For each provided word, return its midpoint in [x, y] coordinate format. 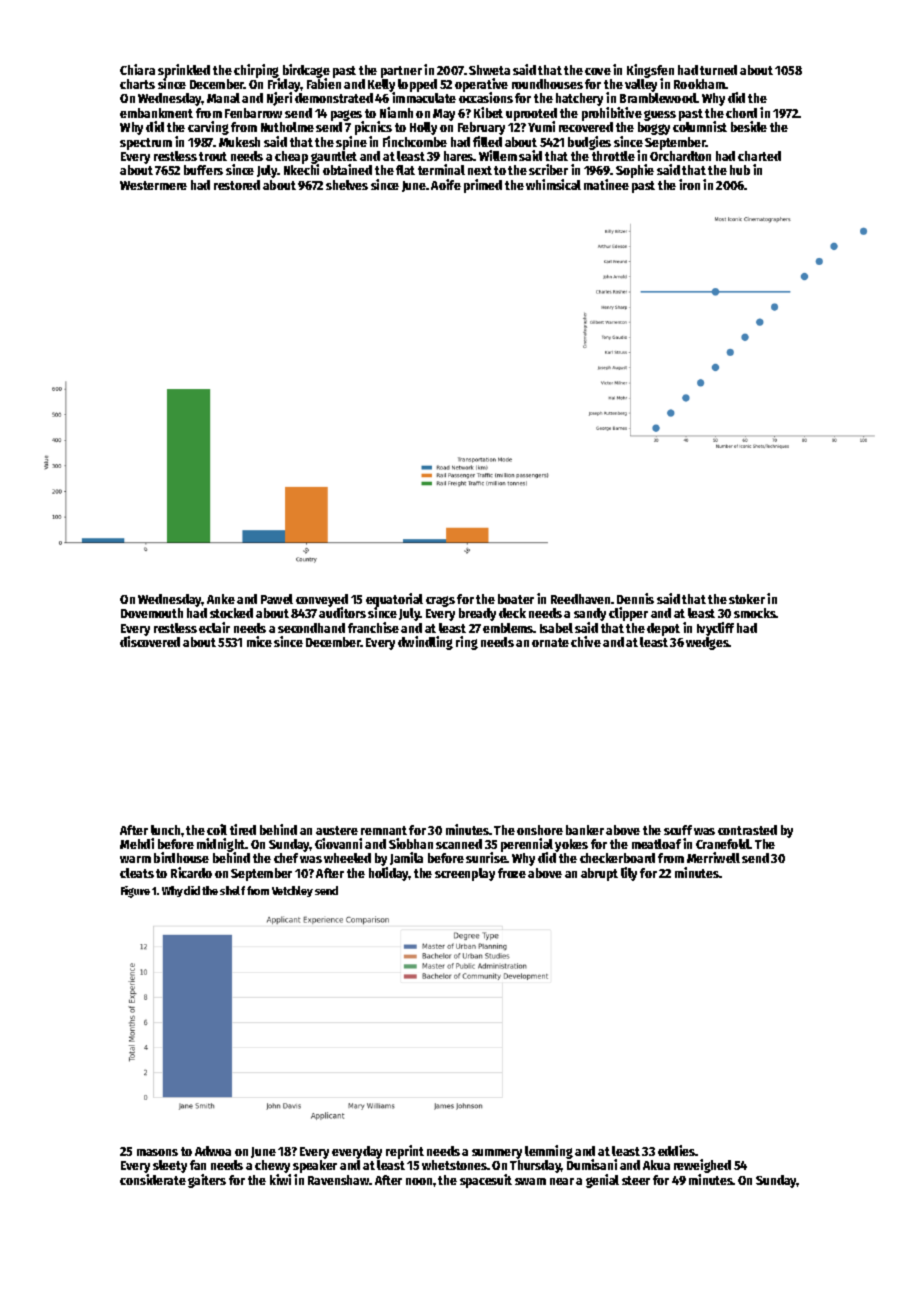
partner [401, 72]
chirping [256, 71]
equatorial [394, 600]
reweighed [702, 1166]
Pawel [277, 599]
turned [718, 70]
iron [689, 184]
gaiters [207, 1181]
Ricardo [191, 872]
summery [497, 1154]
